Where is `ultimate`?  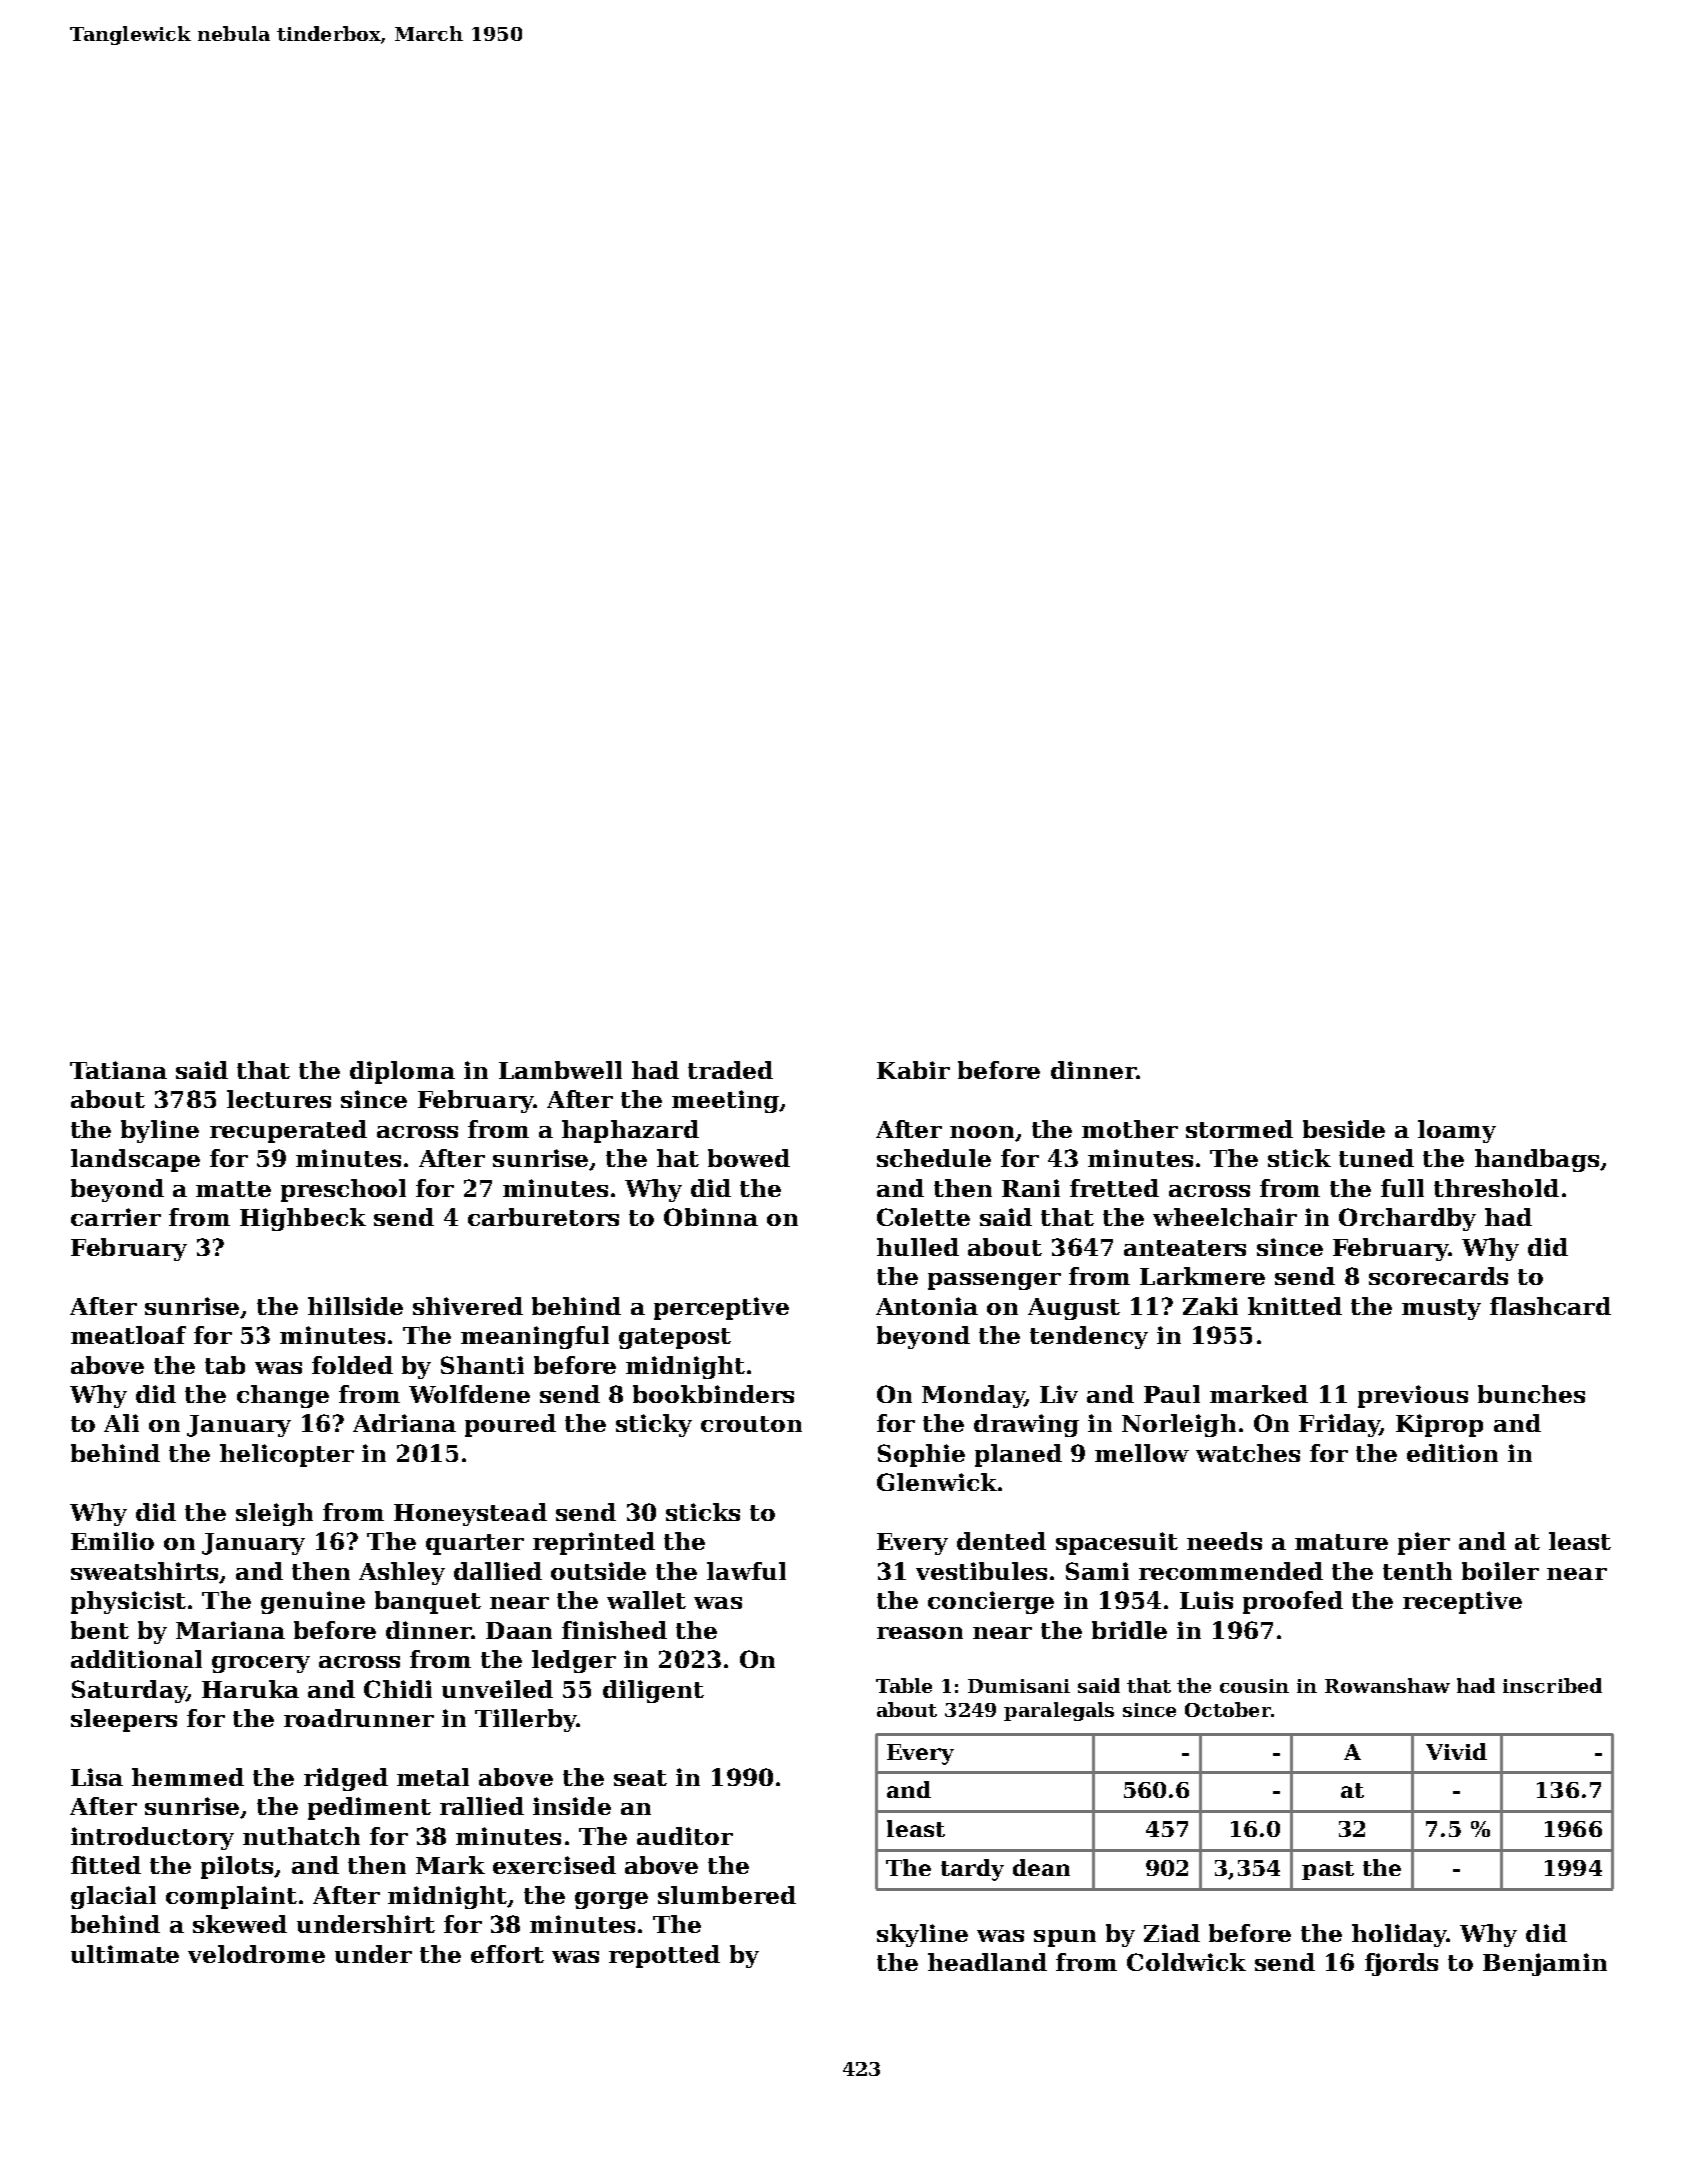
ultimate is located at coordinates (125, 1954).
